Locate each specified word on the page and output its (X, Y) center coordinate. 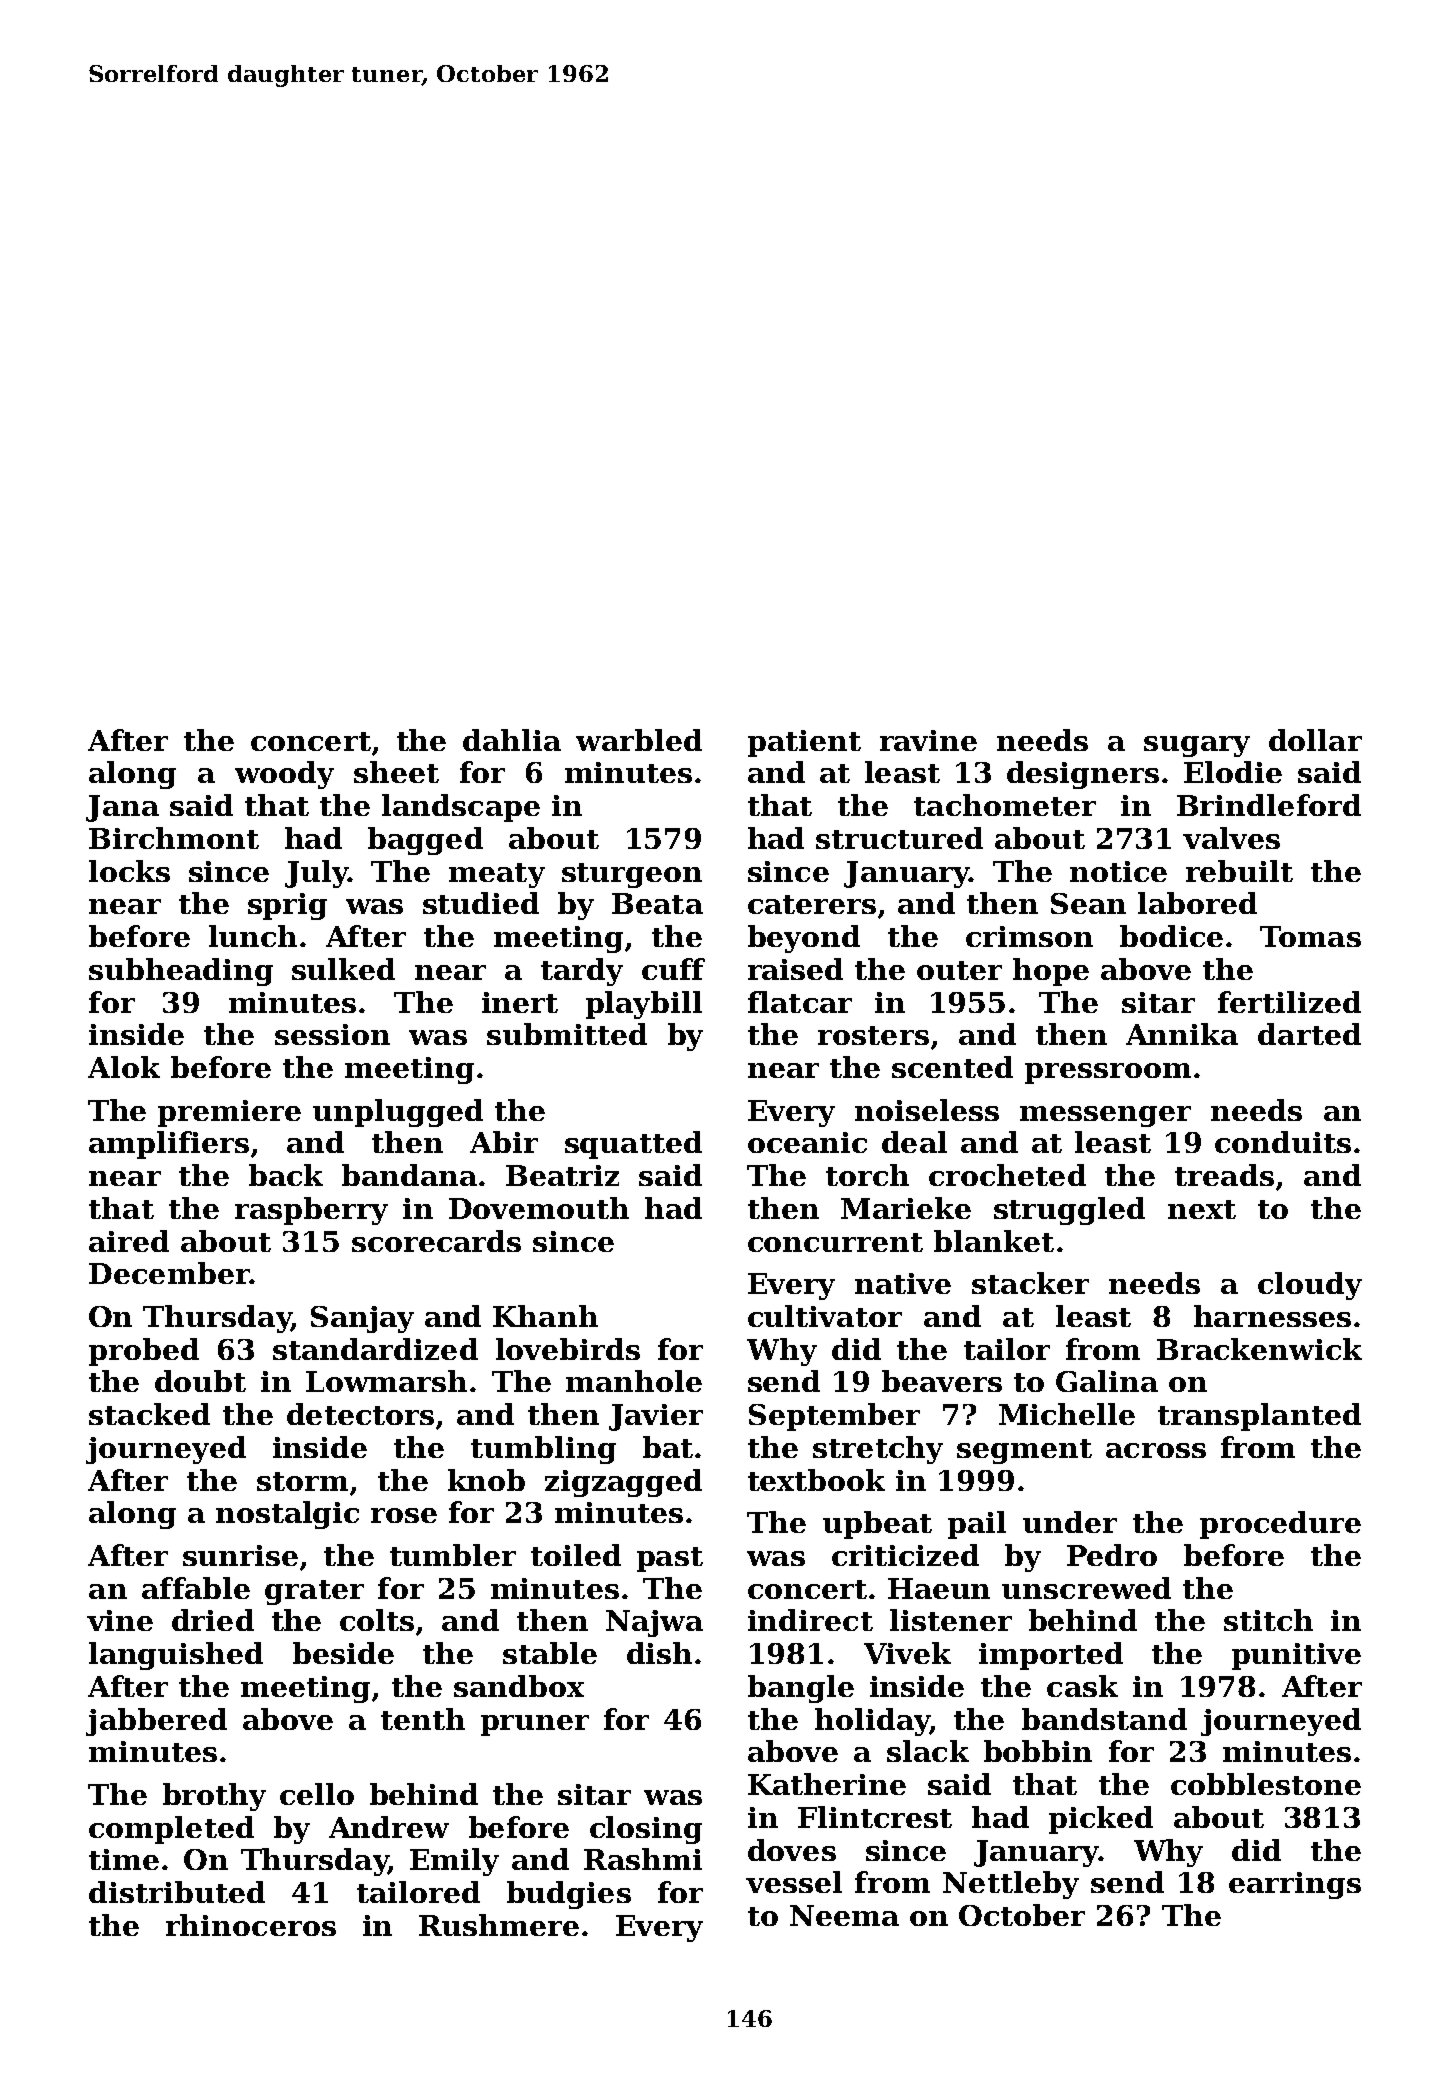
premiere (229, 1113)
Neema (844, 1915)
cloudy (1310, 1286)
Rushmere (499, 1925)
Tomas (1310, 936)
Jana (122, 808)
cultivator (825, 1316)
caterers (812, 904)
